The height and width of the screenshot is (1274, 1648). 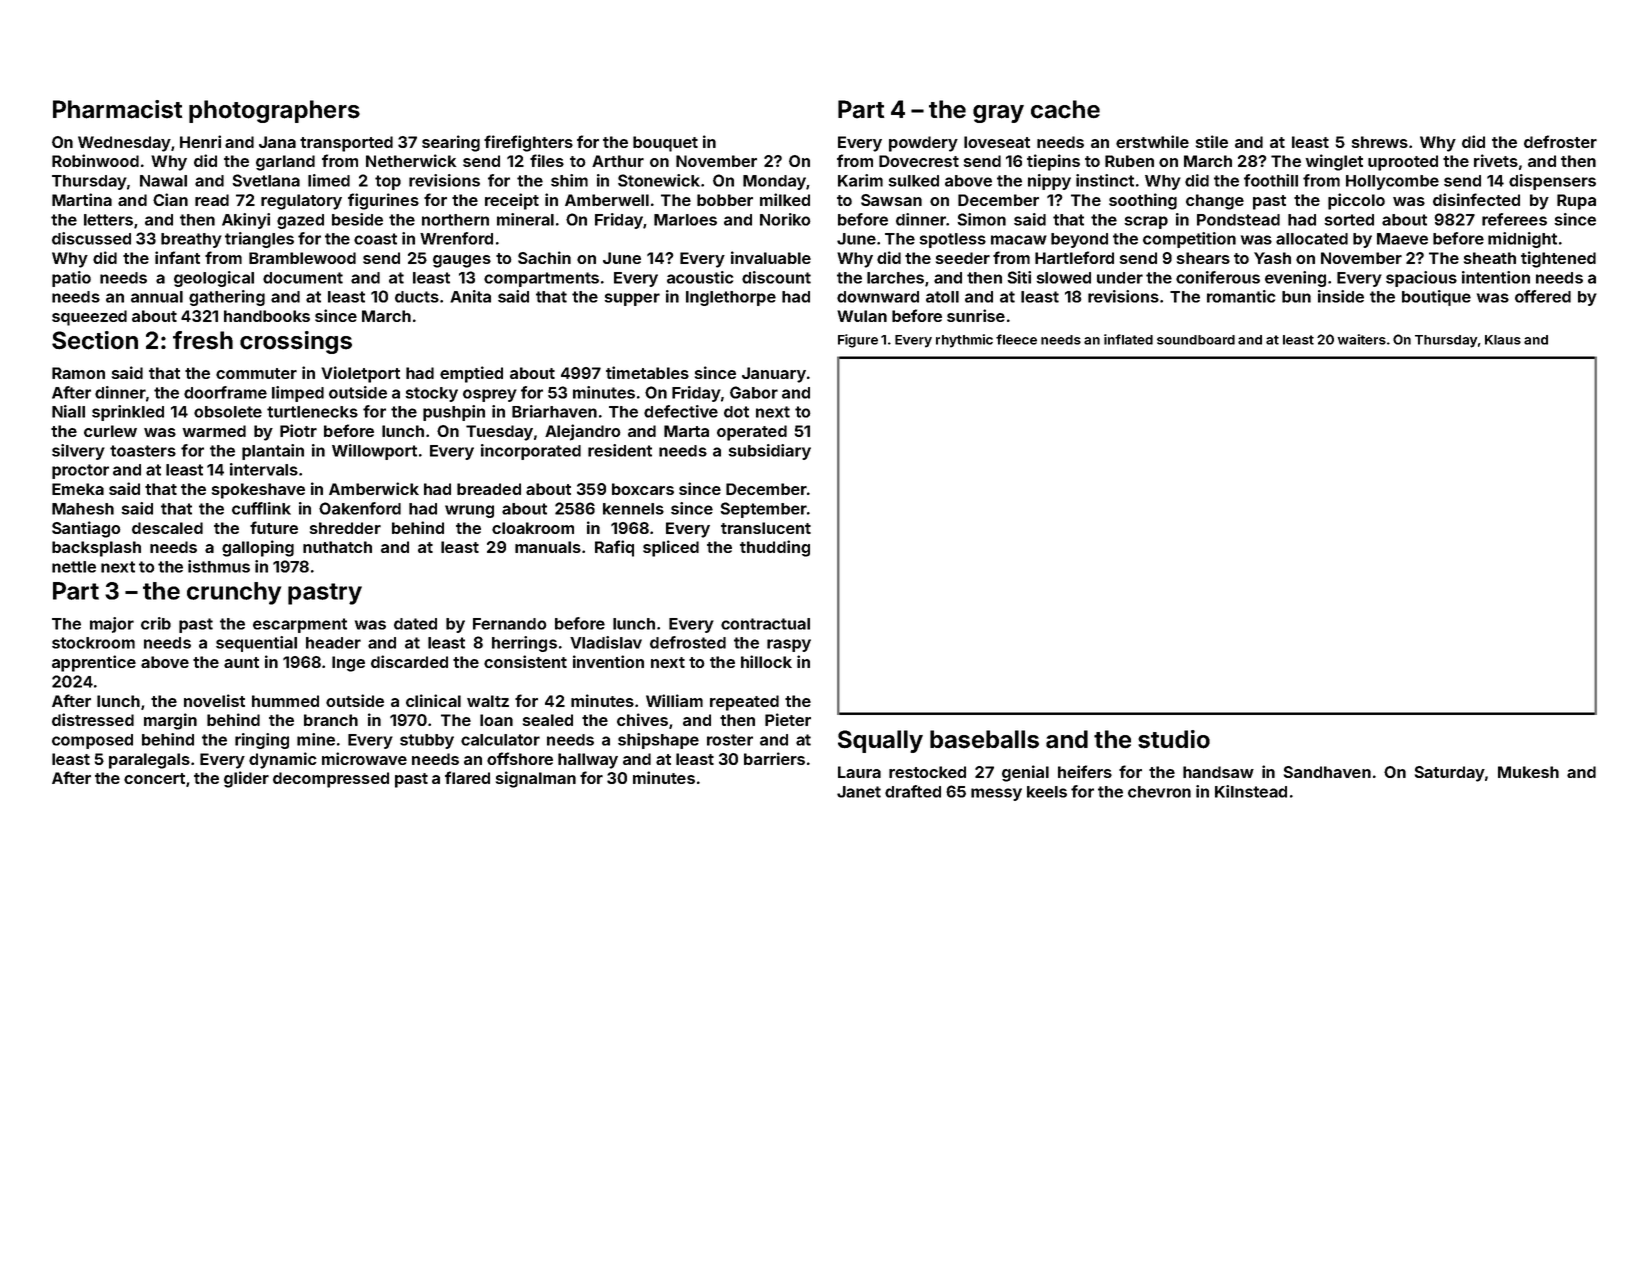 I want to click on waiters, so click(x=1362, y=339).
